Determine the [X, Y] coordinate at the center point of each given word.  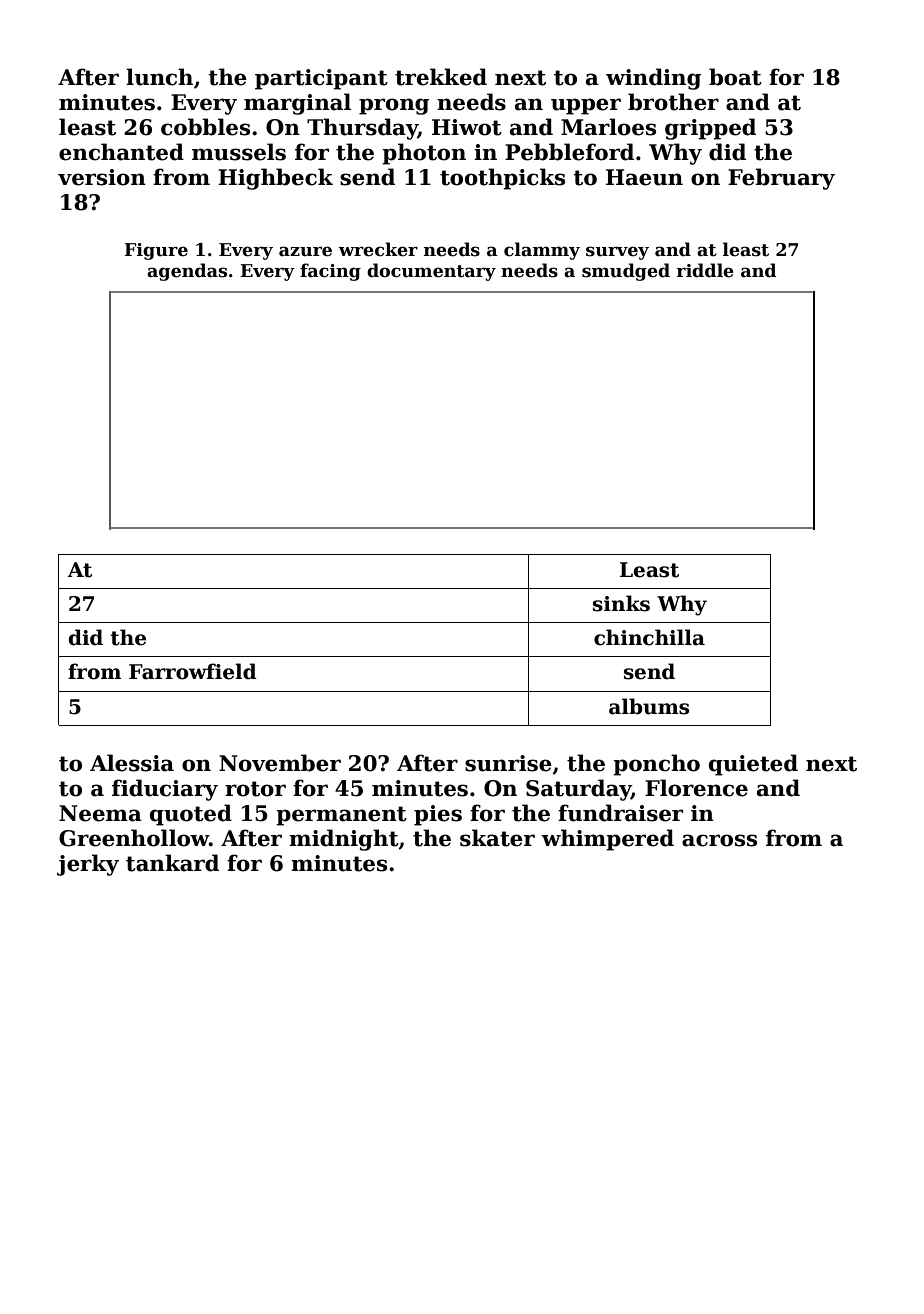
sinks [621, 603]
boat [735, 77]
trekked [441, 77]
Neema [100, 813]
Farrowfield [193, 671]
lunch [159, 77]
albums [649, 706]
